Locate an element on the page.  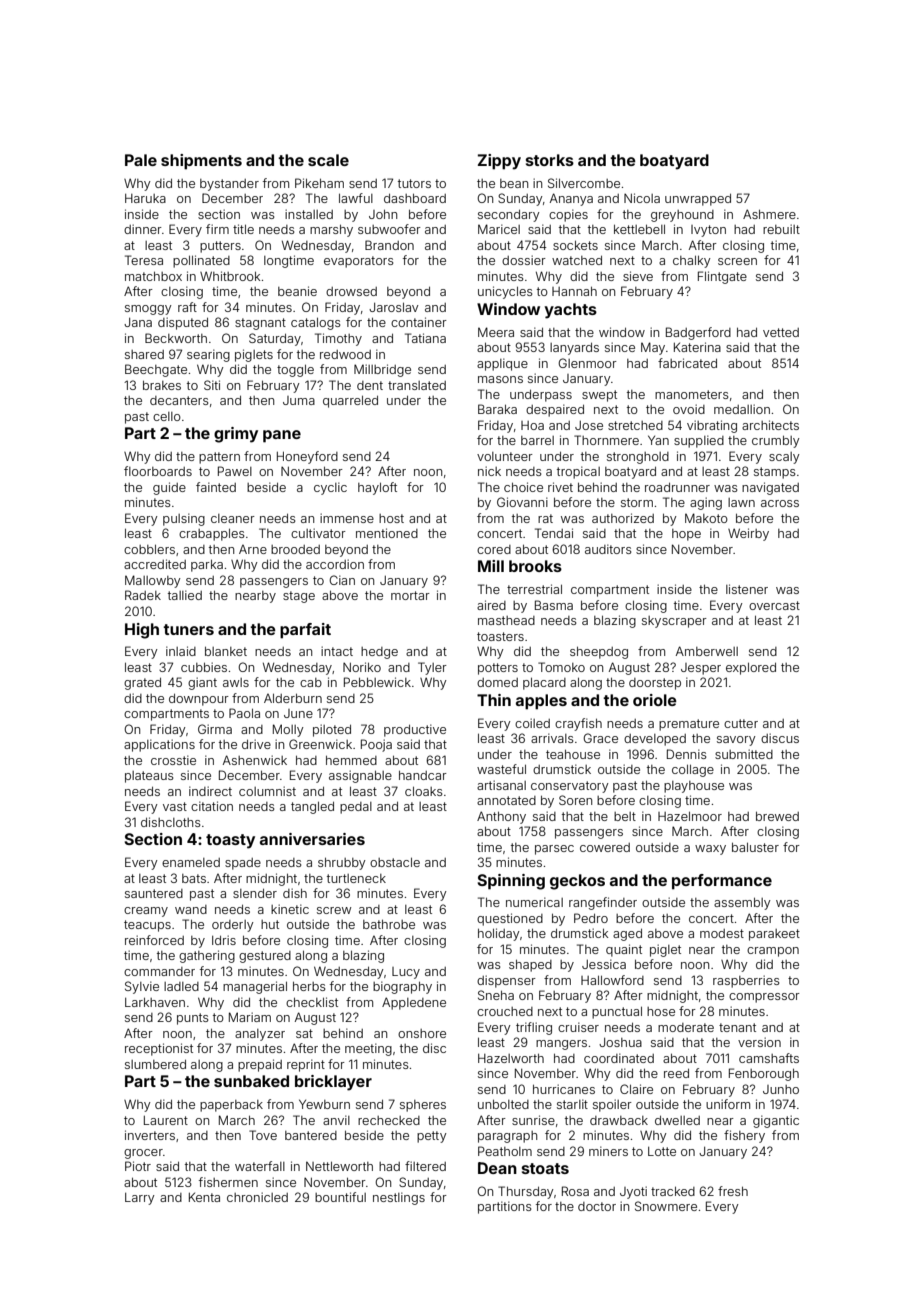
explored is located at coordinates (751, 669).
